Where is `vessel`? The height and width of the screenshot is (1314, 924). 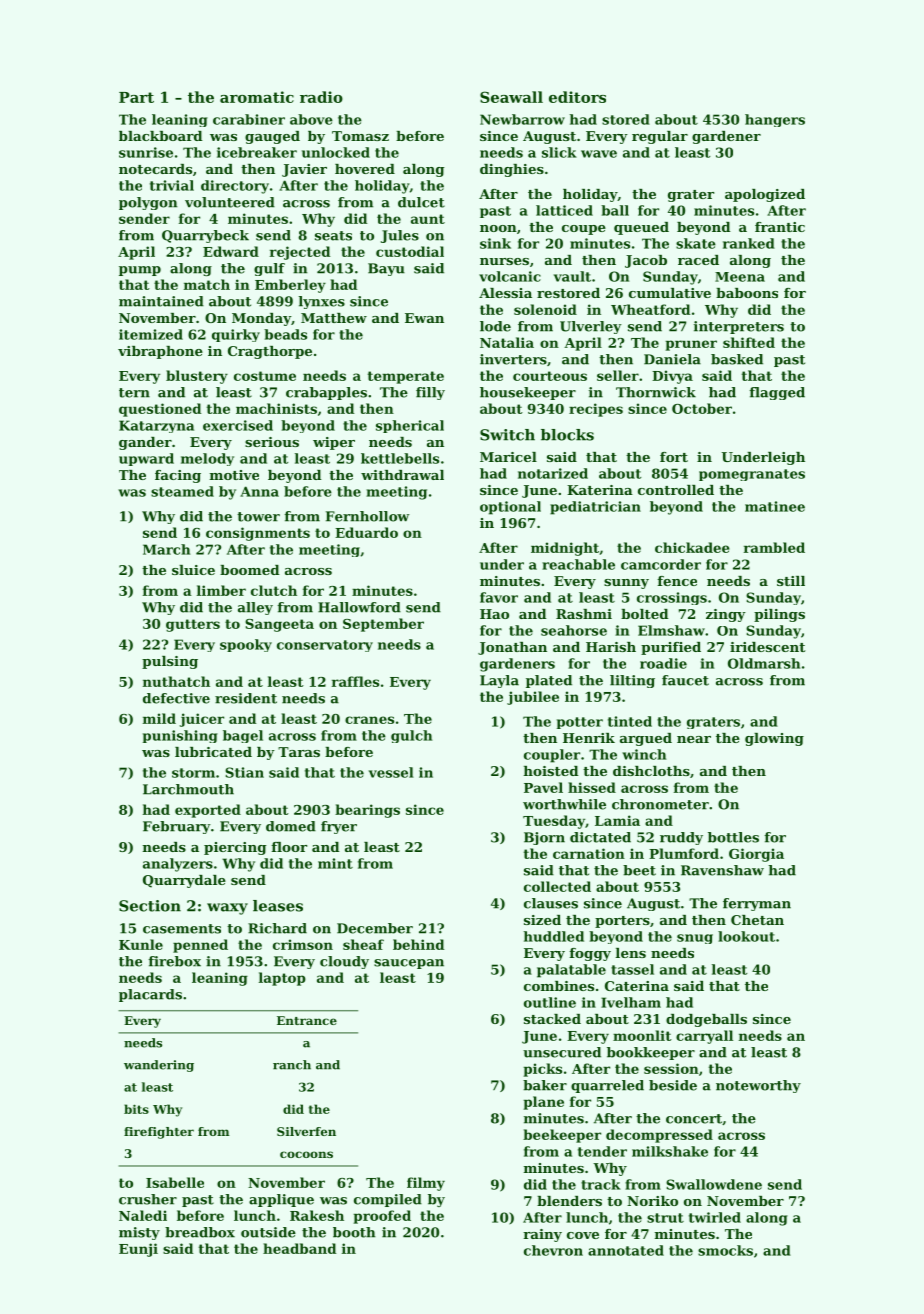 vessel is located at coordinates (391, 772).
